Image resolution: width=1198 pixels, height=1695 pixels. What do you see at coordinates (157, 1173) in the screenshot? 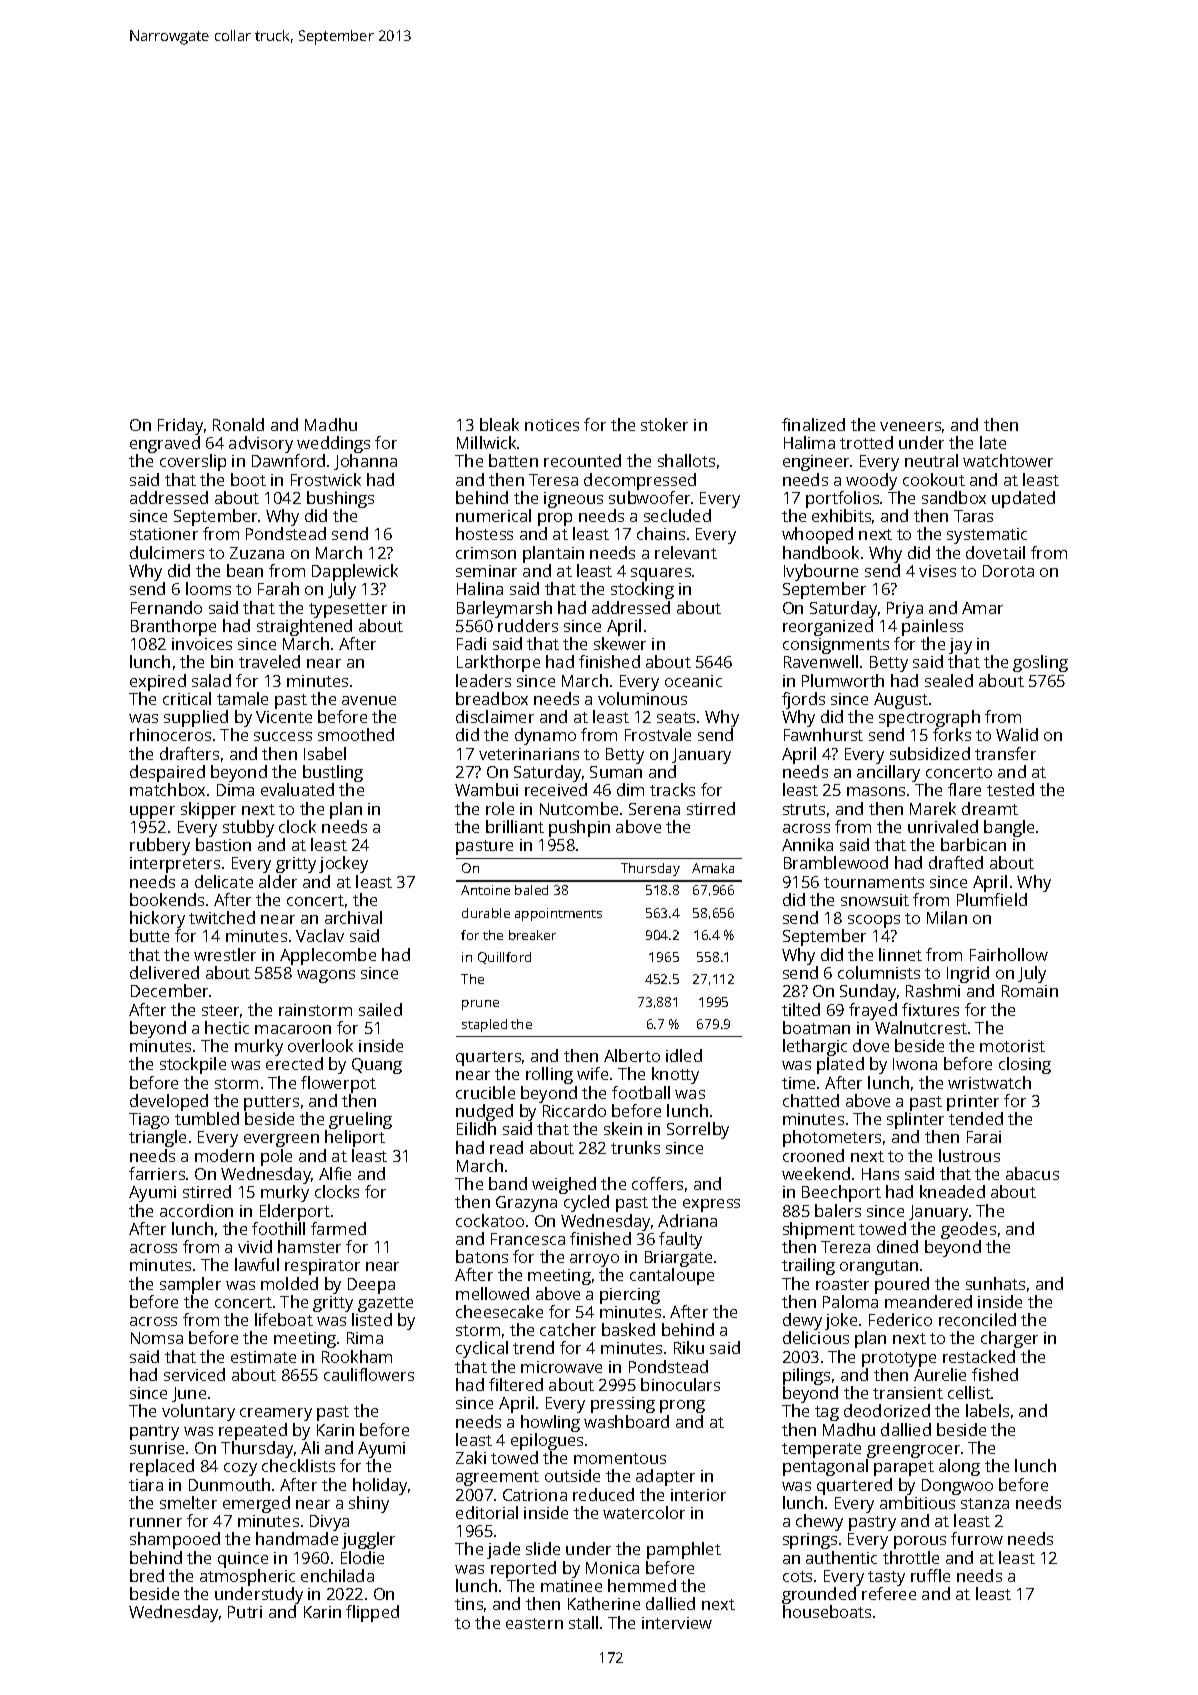
I see `farriers` at bounding box center [157, 1173].
